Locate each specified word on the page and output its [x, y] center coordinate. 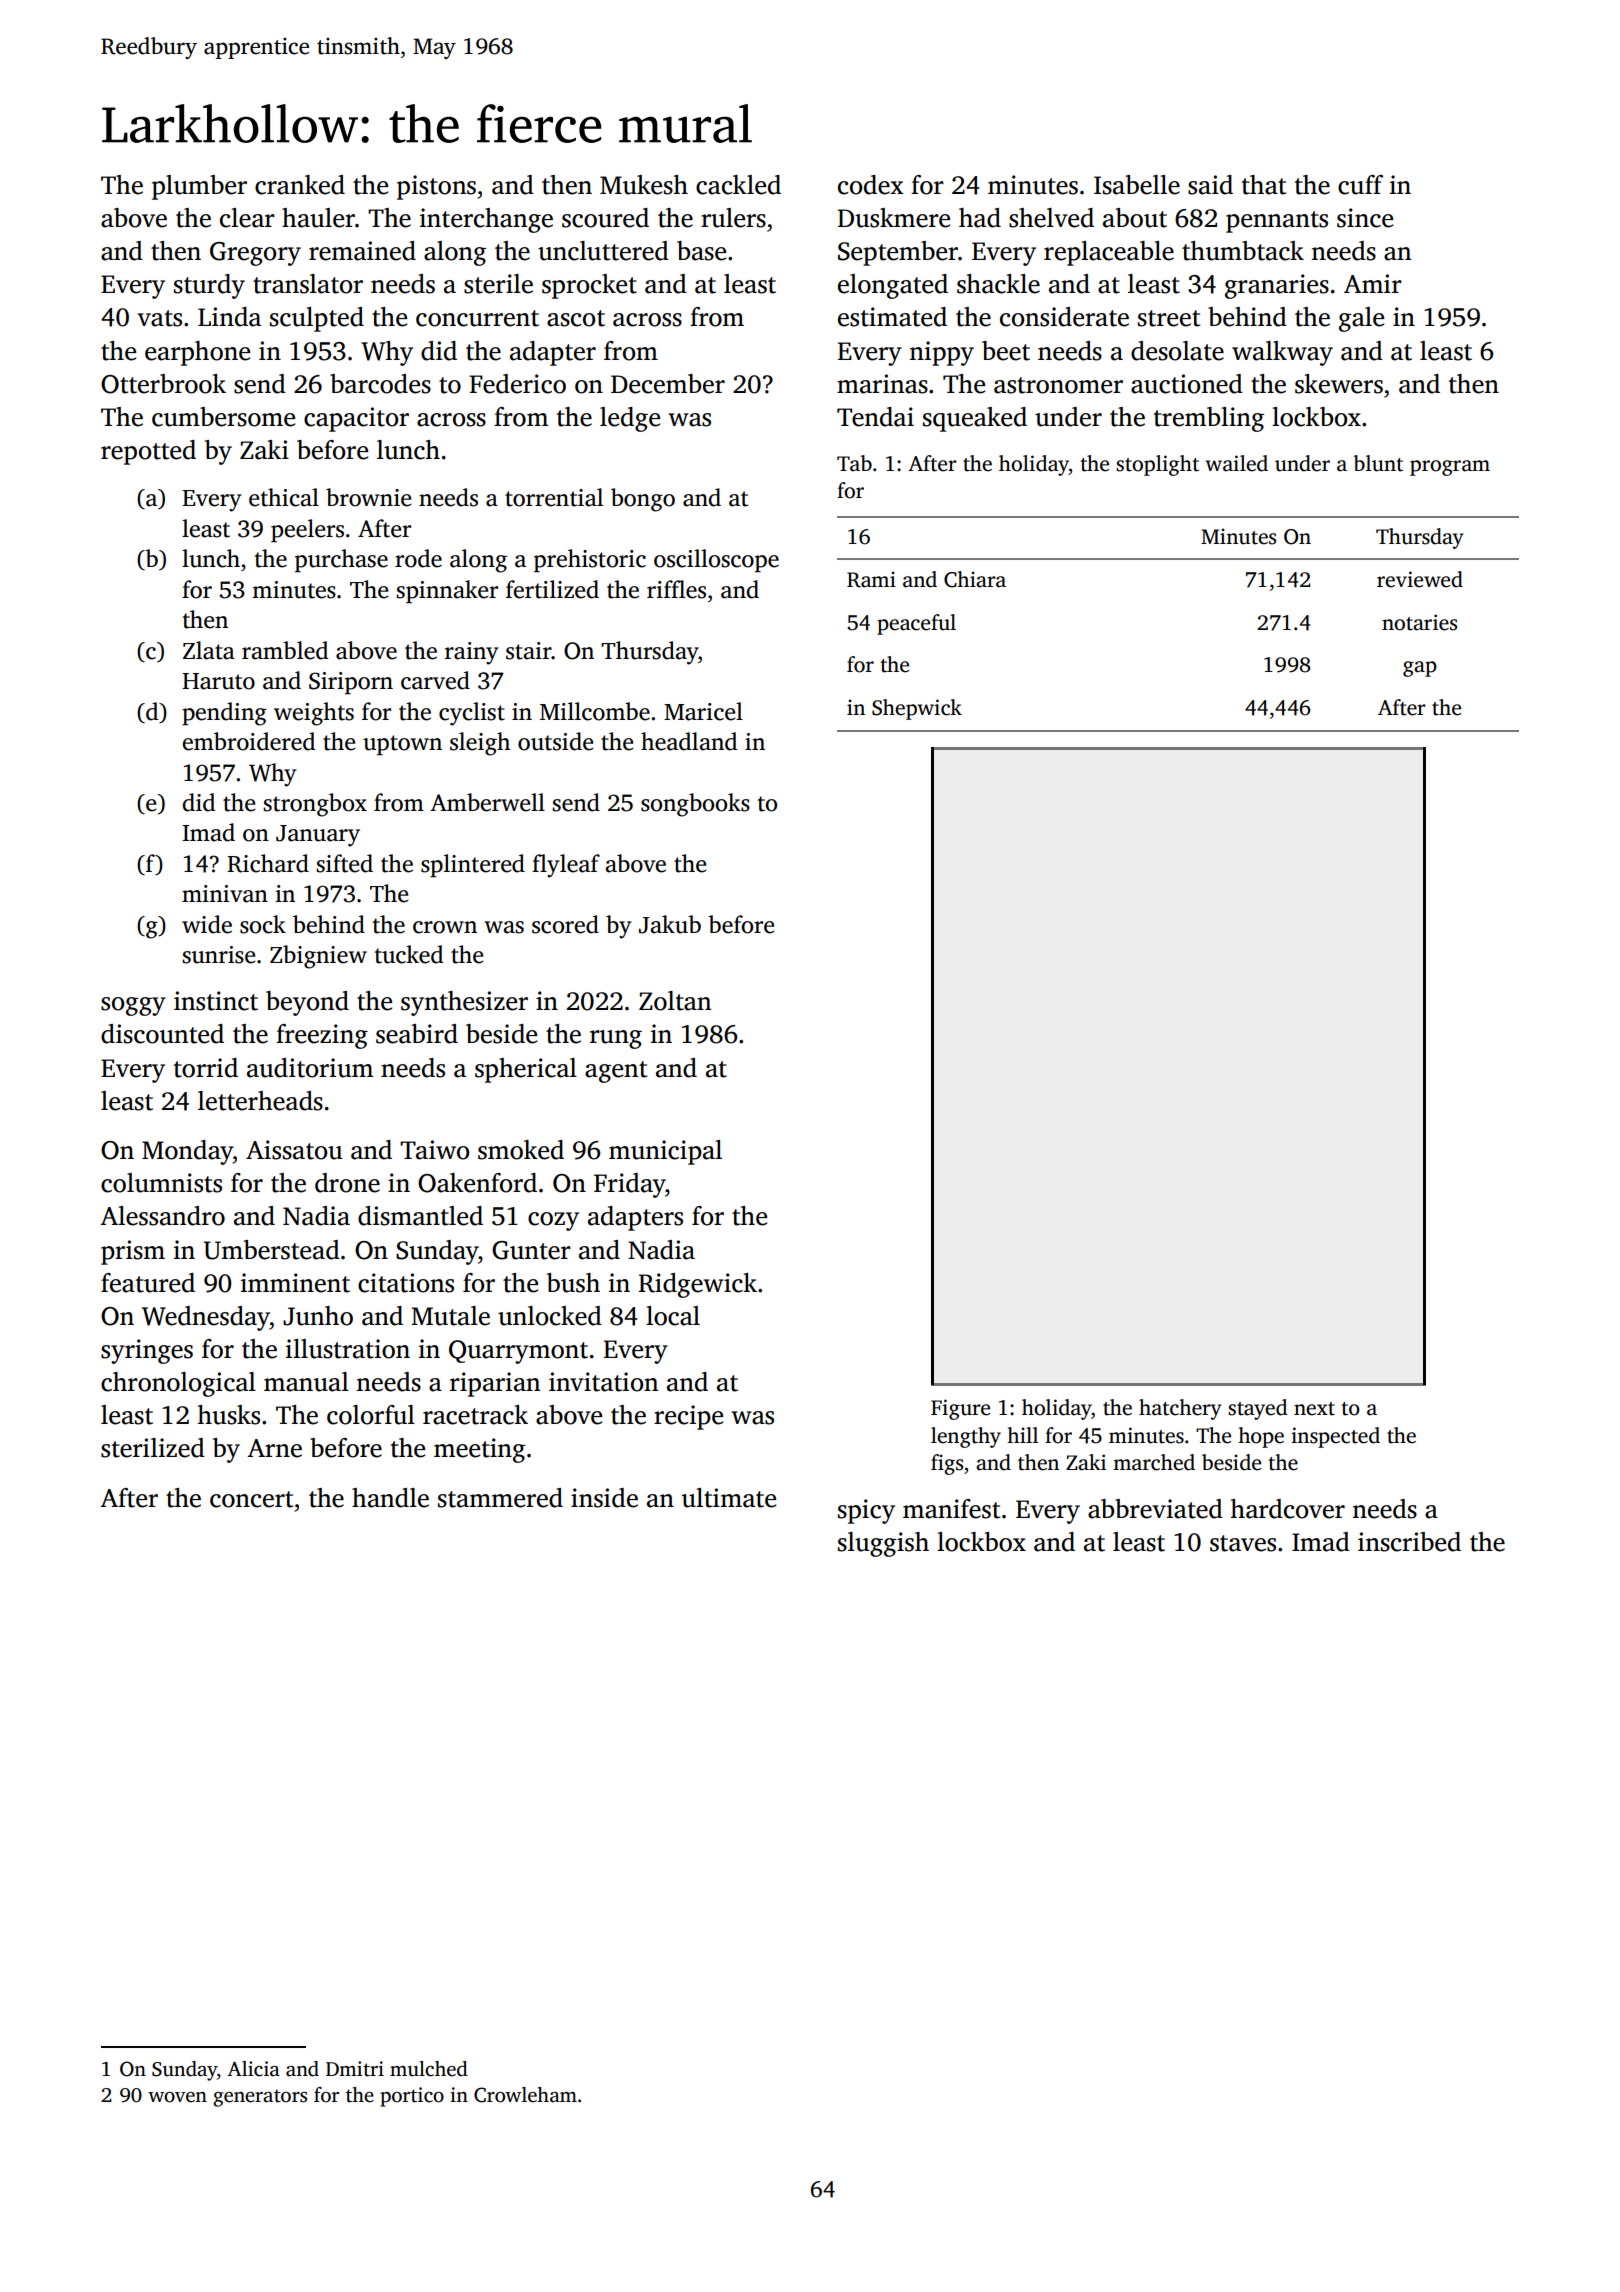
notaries [1419, 622]
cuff [1360, 185]
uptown [402, 745]
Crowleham [525, 2095]
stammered [500, 1498]
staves [1243, 1543]
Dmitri [355, 2069]
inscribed [1409, 1542]
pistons [436, 187]
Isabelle [1137, 185]
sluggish [883, 1544]
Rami [871, 579]
